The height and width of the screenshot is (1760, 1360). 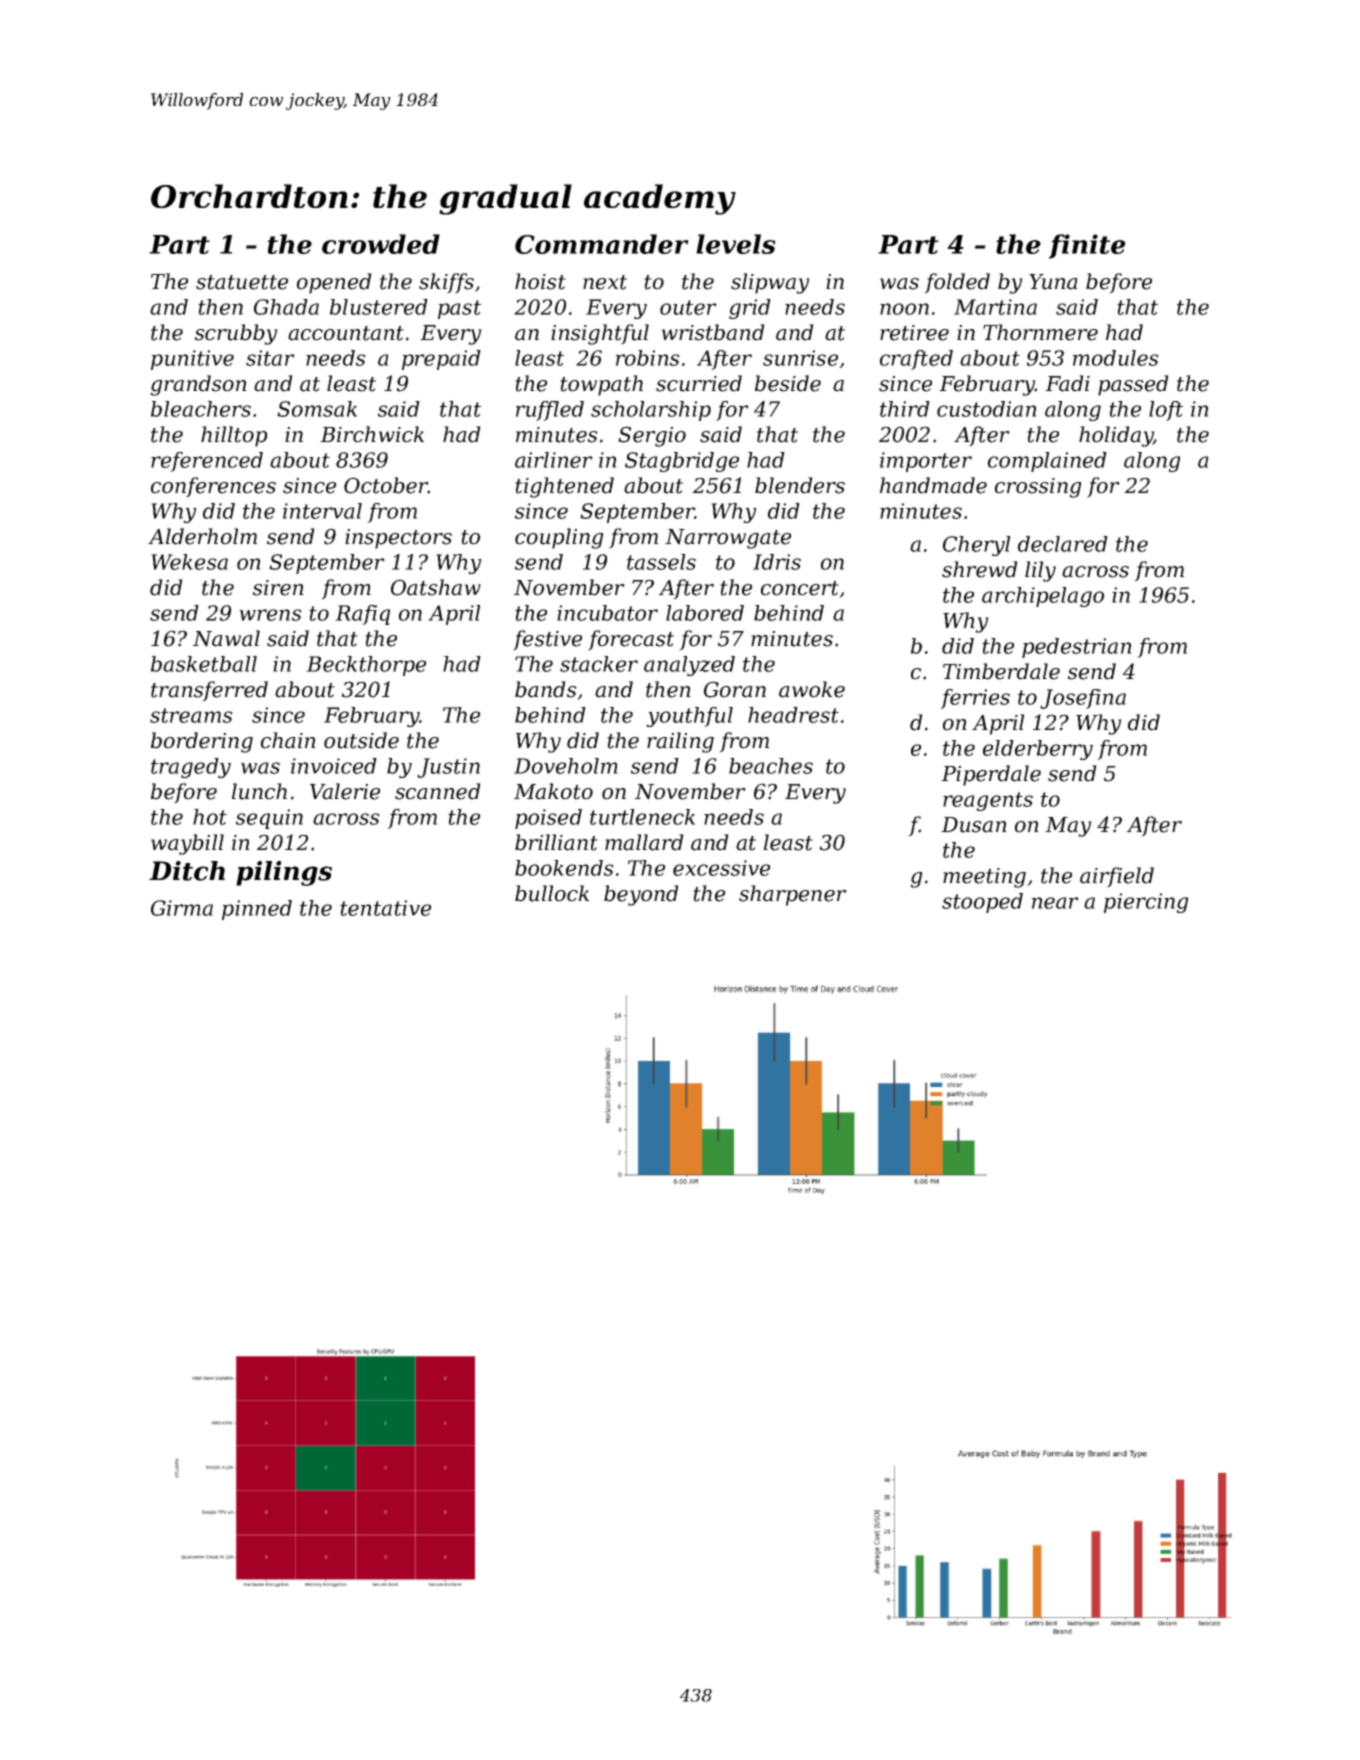 What do you see at coordinates (242, 282) in the screenshot?
I see `statuette` at bounding box center [242, 282].
